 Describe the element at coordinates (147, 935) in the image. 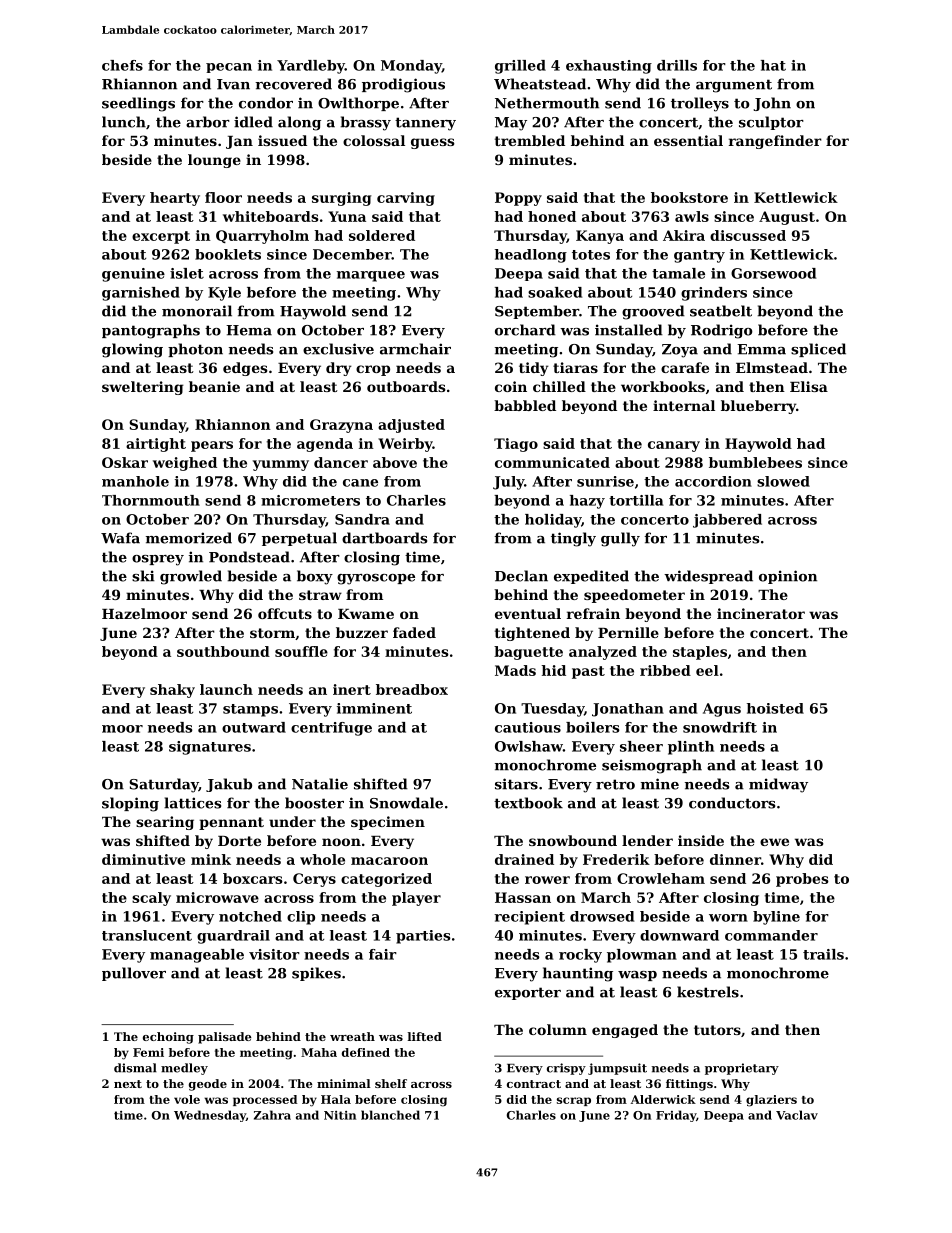

I see `translucent` at that location.
